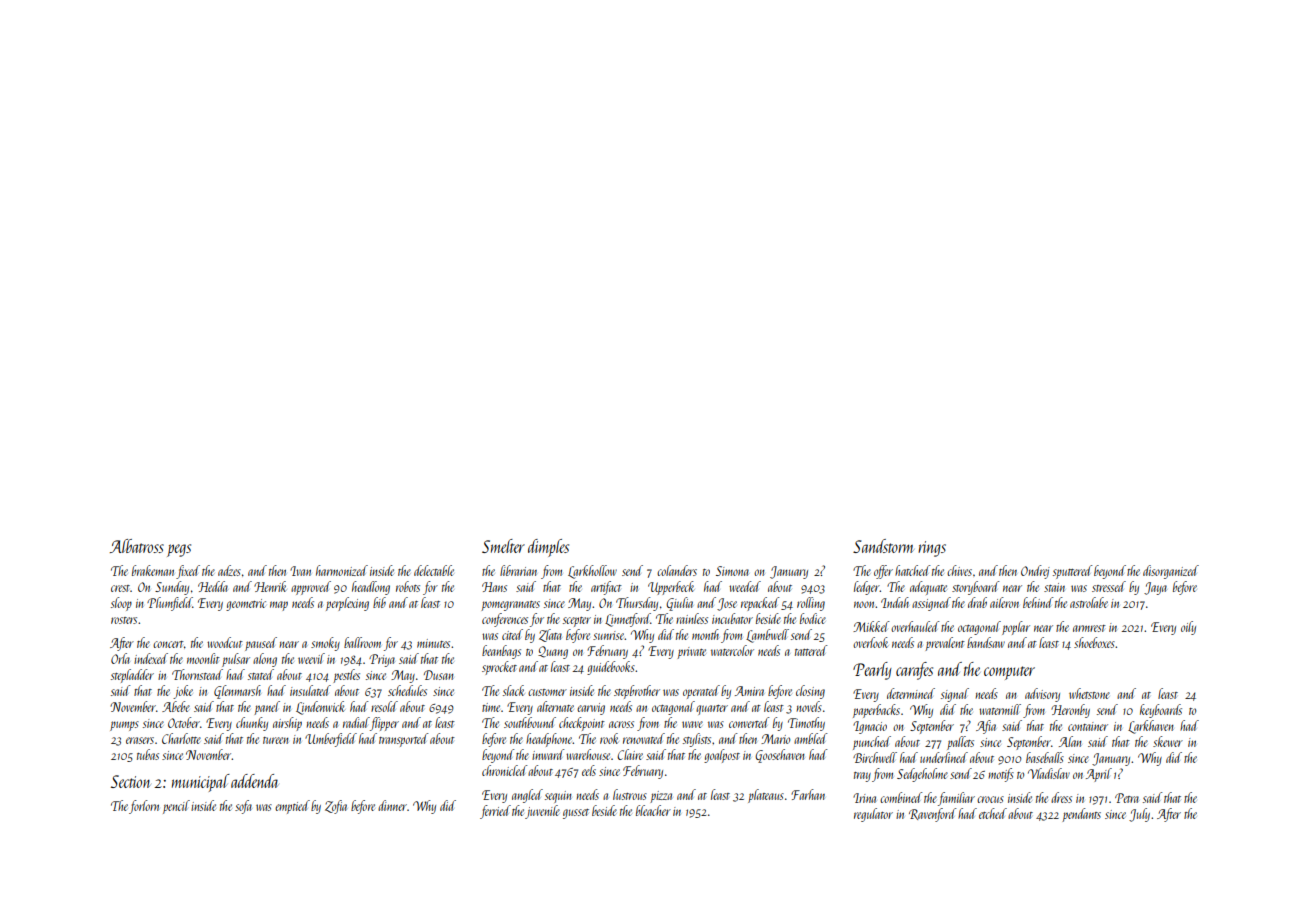 The width and height of the screenshot is (1308, 924). I want to click on moonlit, so click(203, 658).
